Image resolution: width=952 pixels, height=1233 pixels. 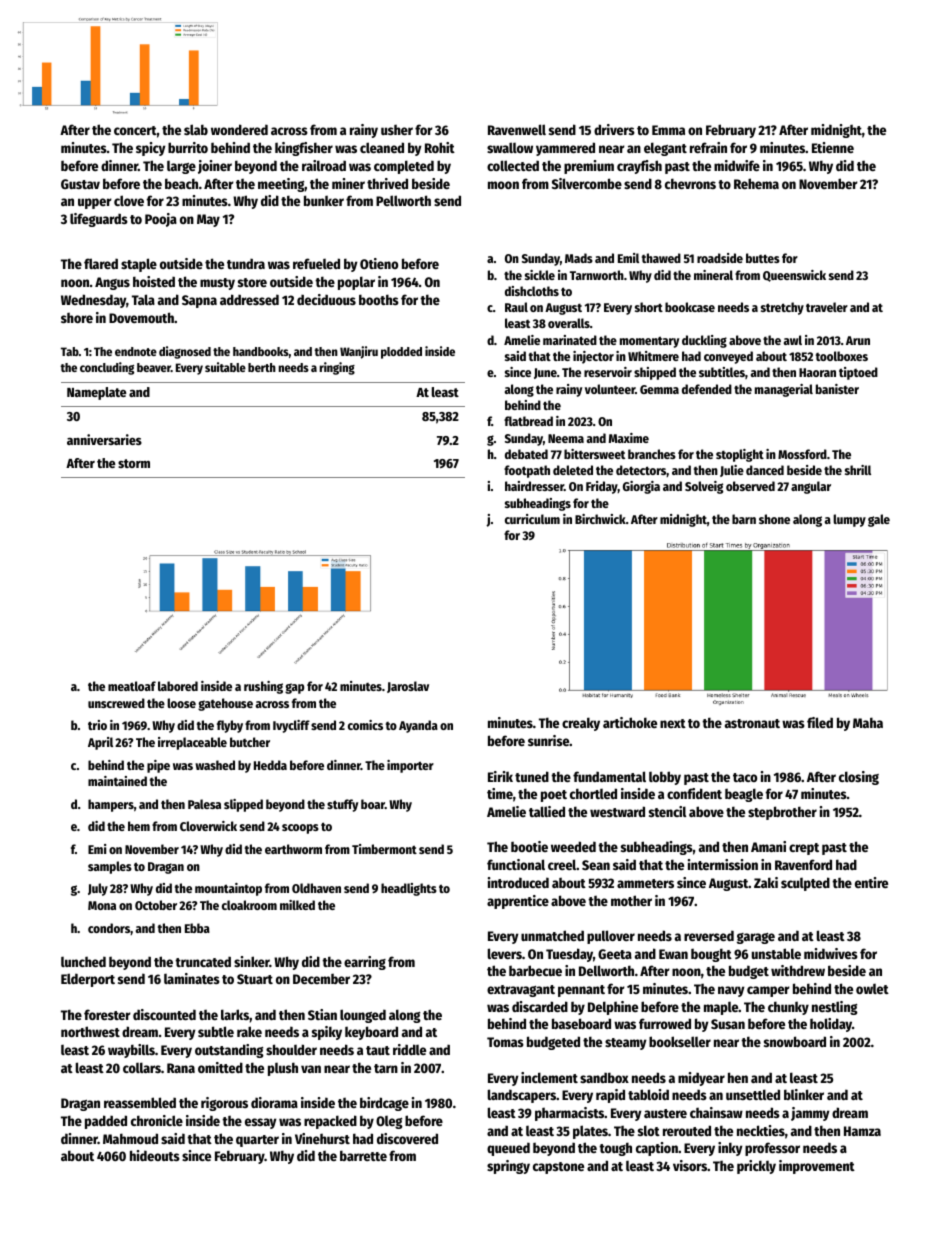 I want to click on Etienne, so click(x=833, y=147).
